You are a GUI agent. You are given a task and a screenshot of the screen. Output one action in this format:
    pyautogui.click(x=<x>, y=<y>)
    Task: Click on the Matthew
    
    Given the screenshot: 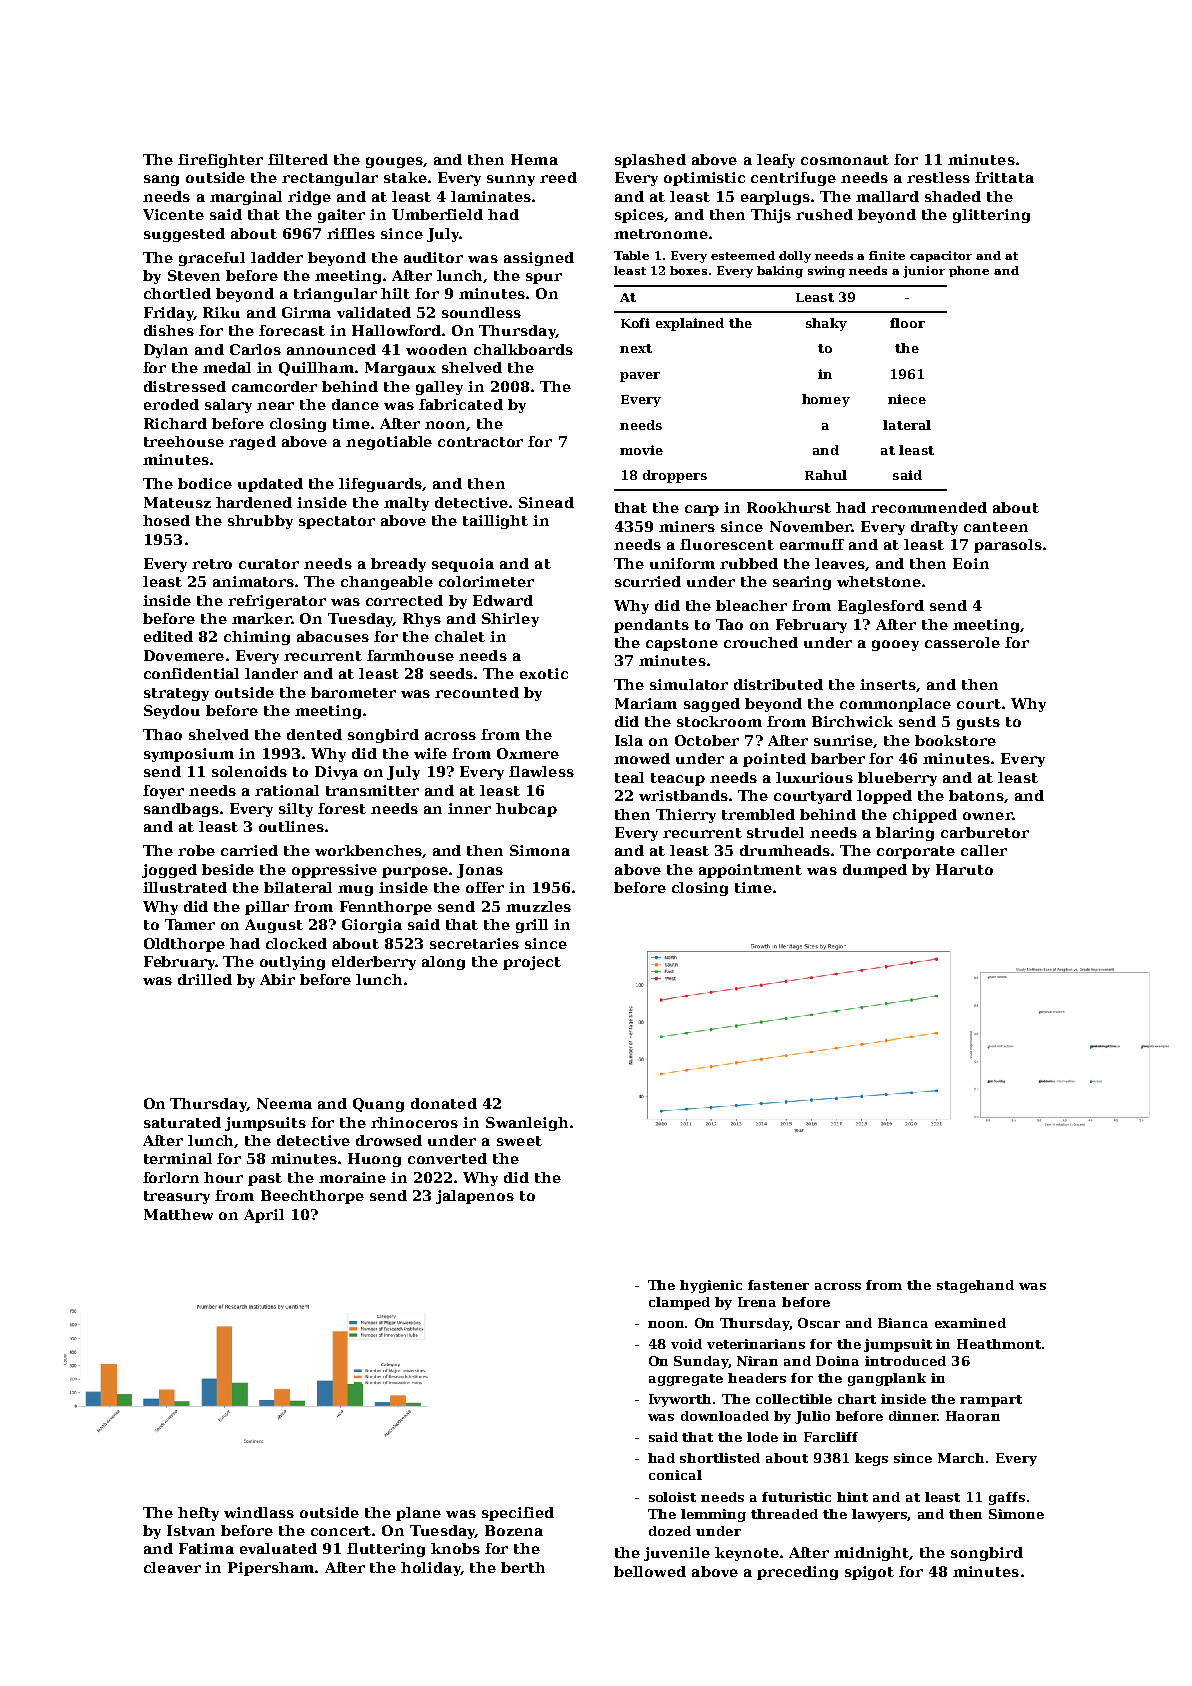 What is the action you would take?
    pyautogui.click(x=178, y=1214)
